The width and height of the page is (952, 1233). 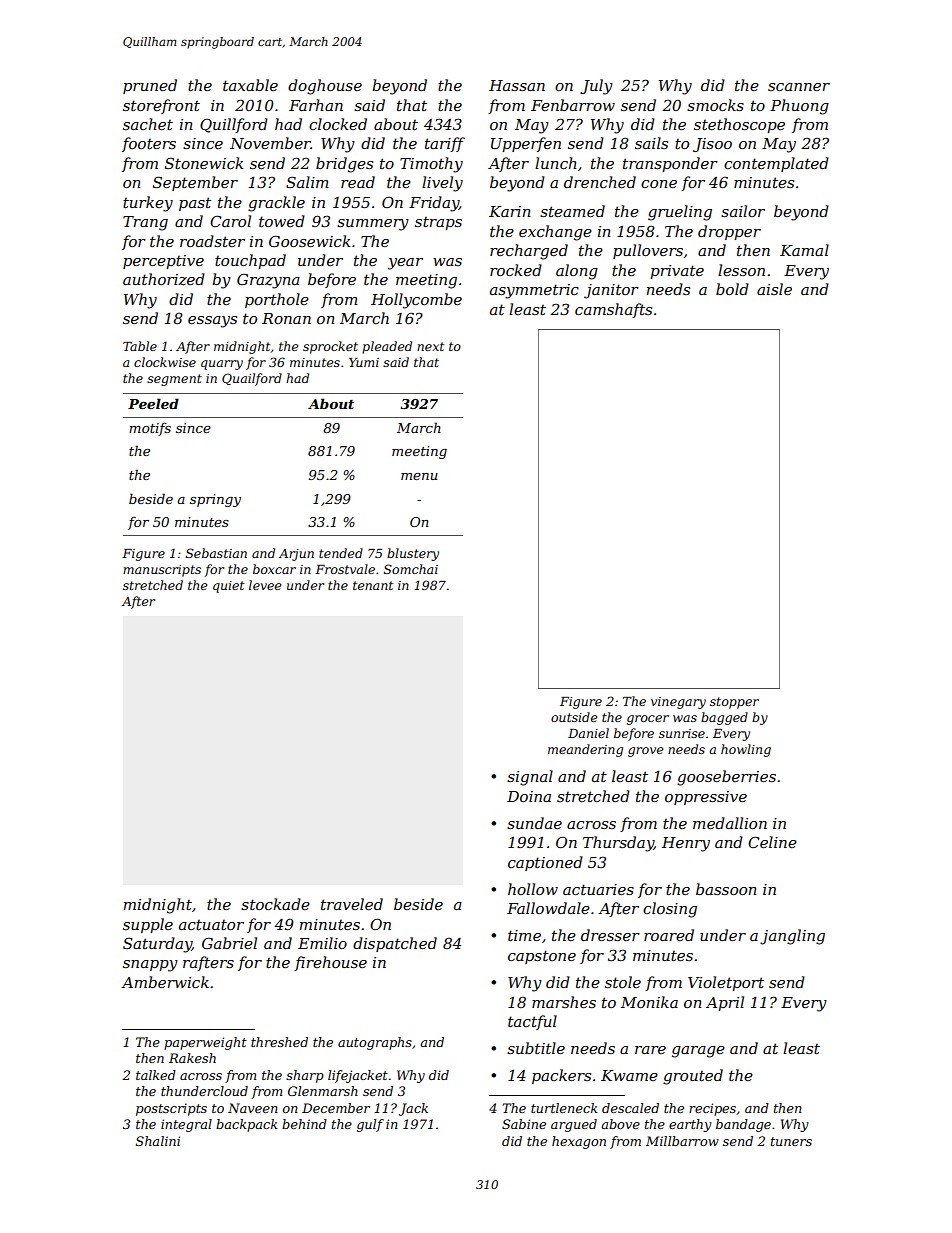 I want to click on gulf, so click(x=370, y=1125).
